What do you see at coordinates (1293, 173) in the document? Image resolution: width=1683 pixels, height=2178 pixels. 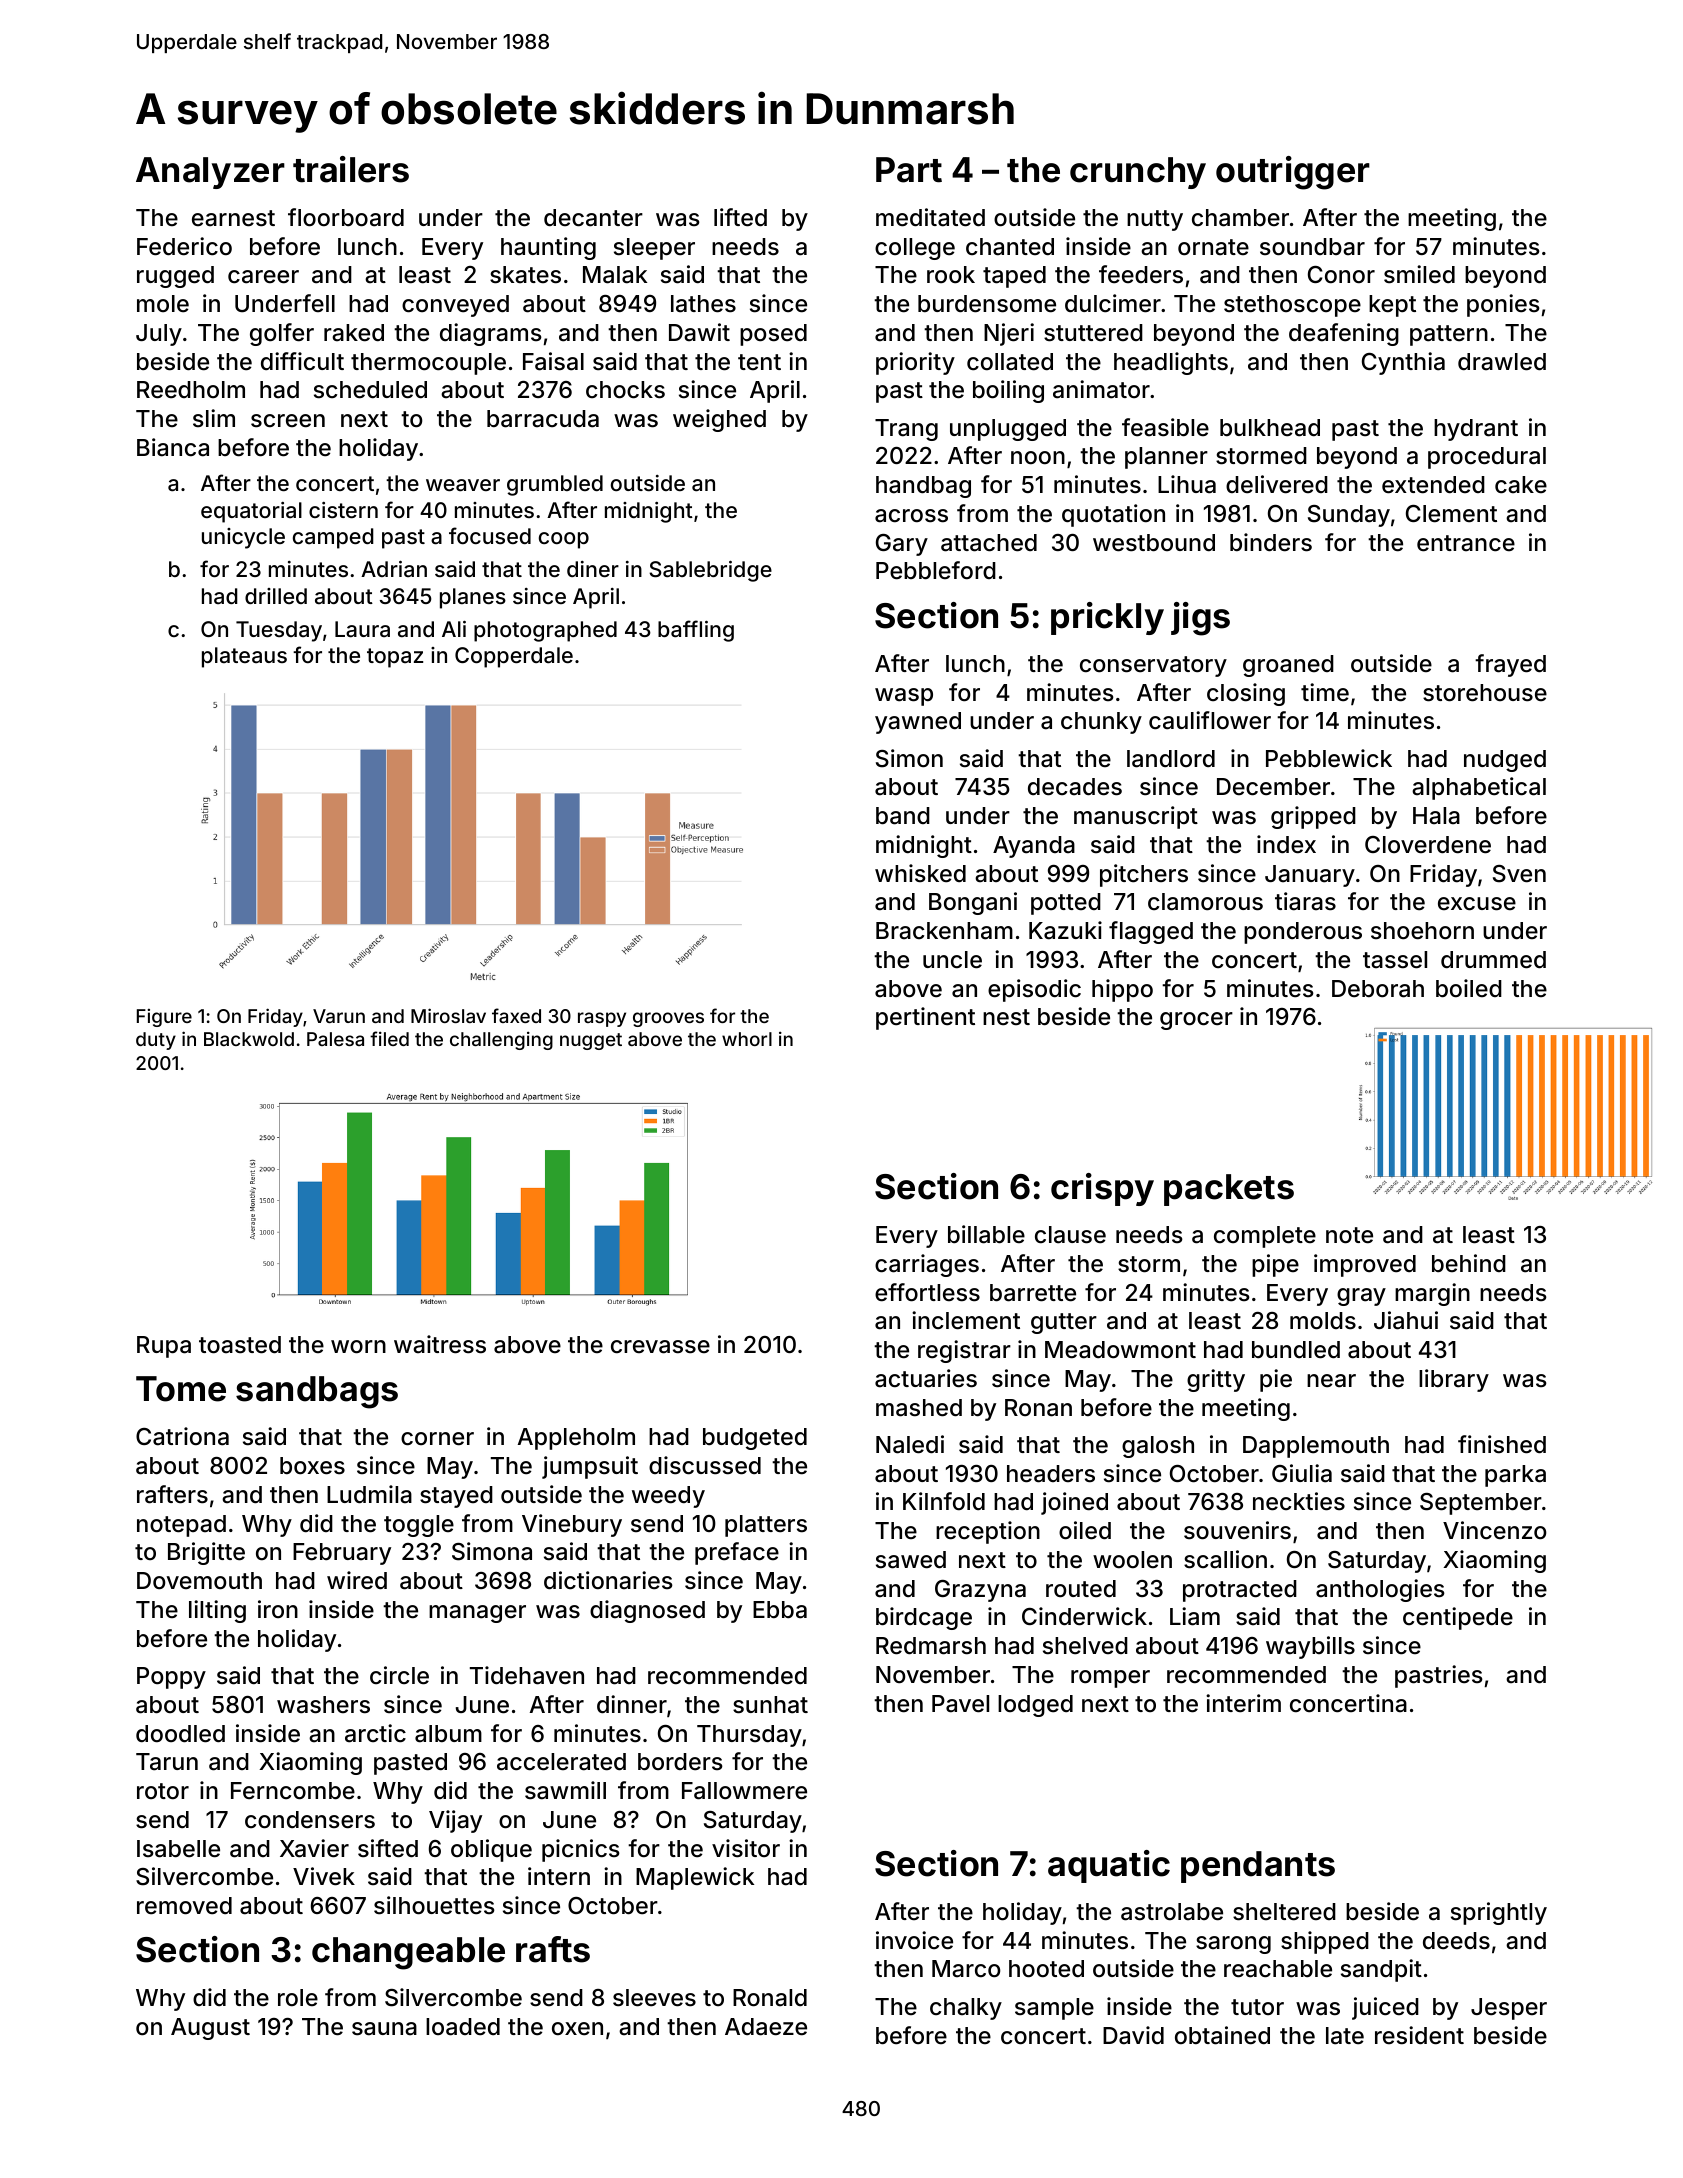 I see `outrigger` at bounding box center [1293, 173].
